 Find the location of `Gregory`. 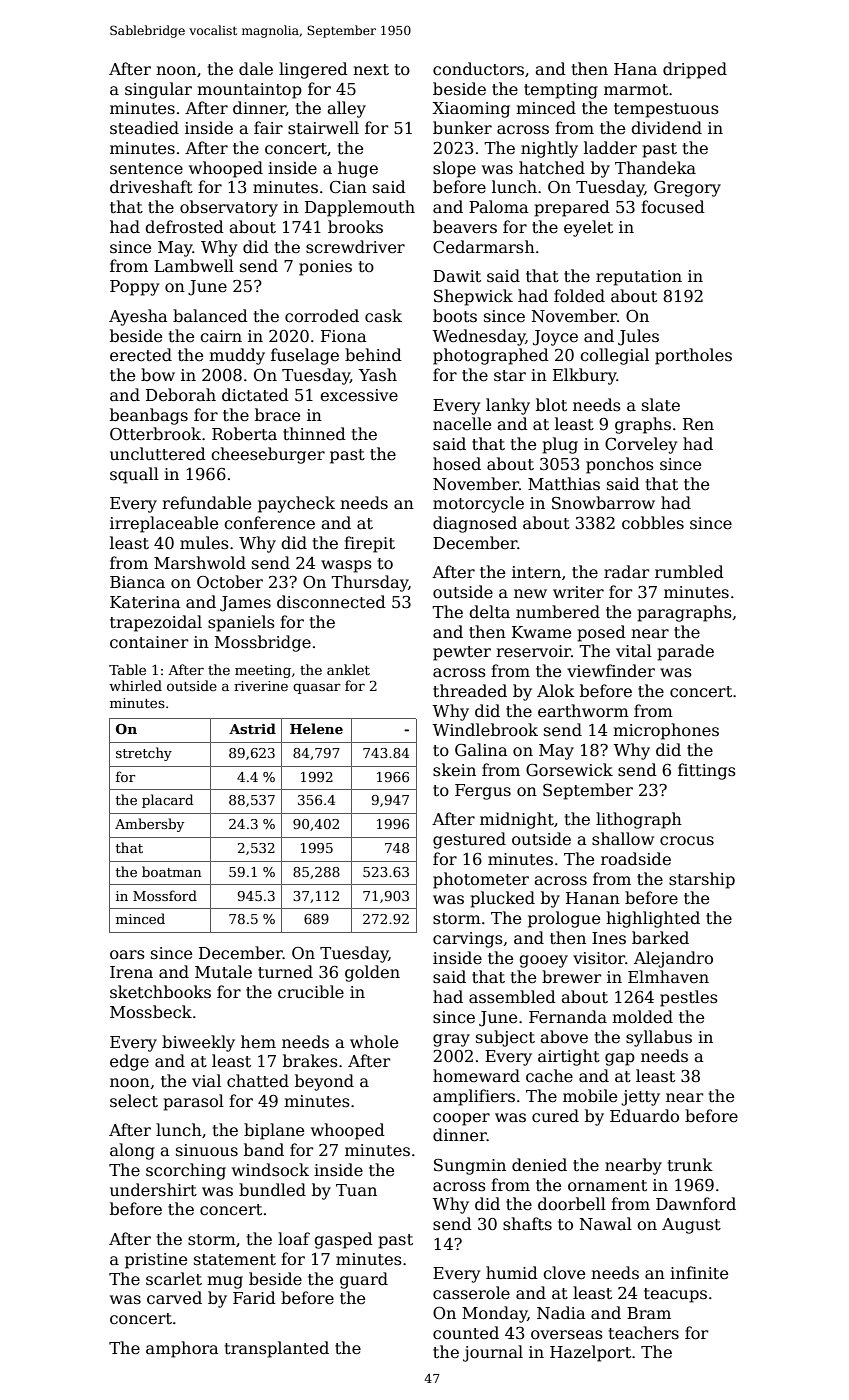

Gregory is located at coordinates (687, 189).
